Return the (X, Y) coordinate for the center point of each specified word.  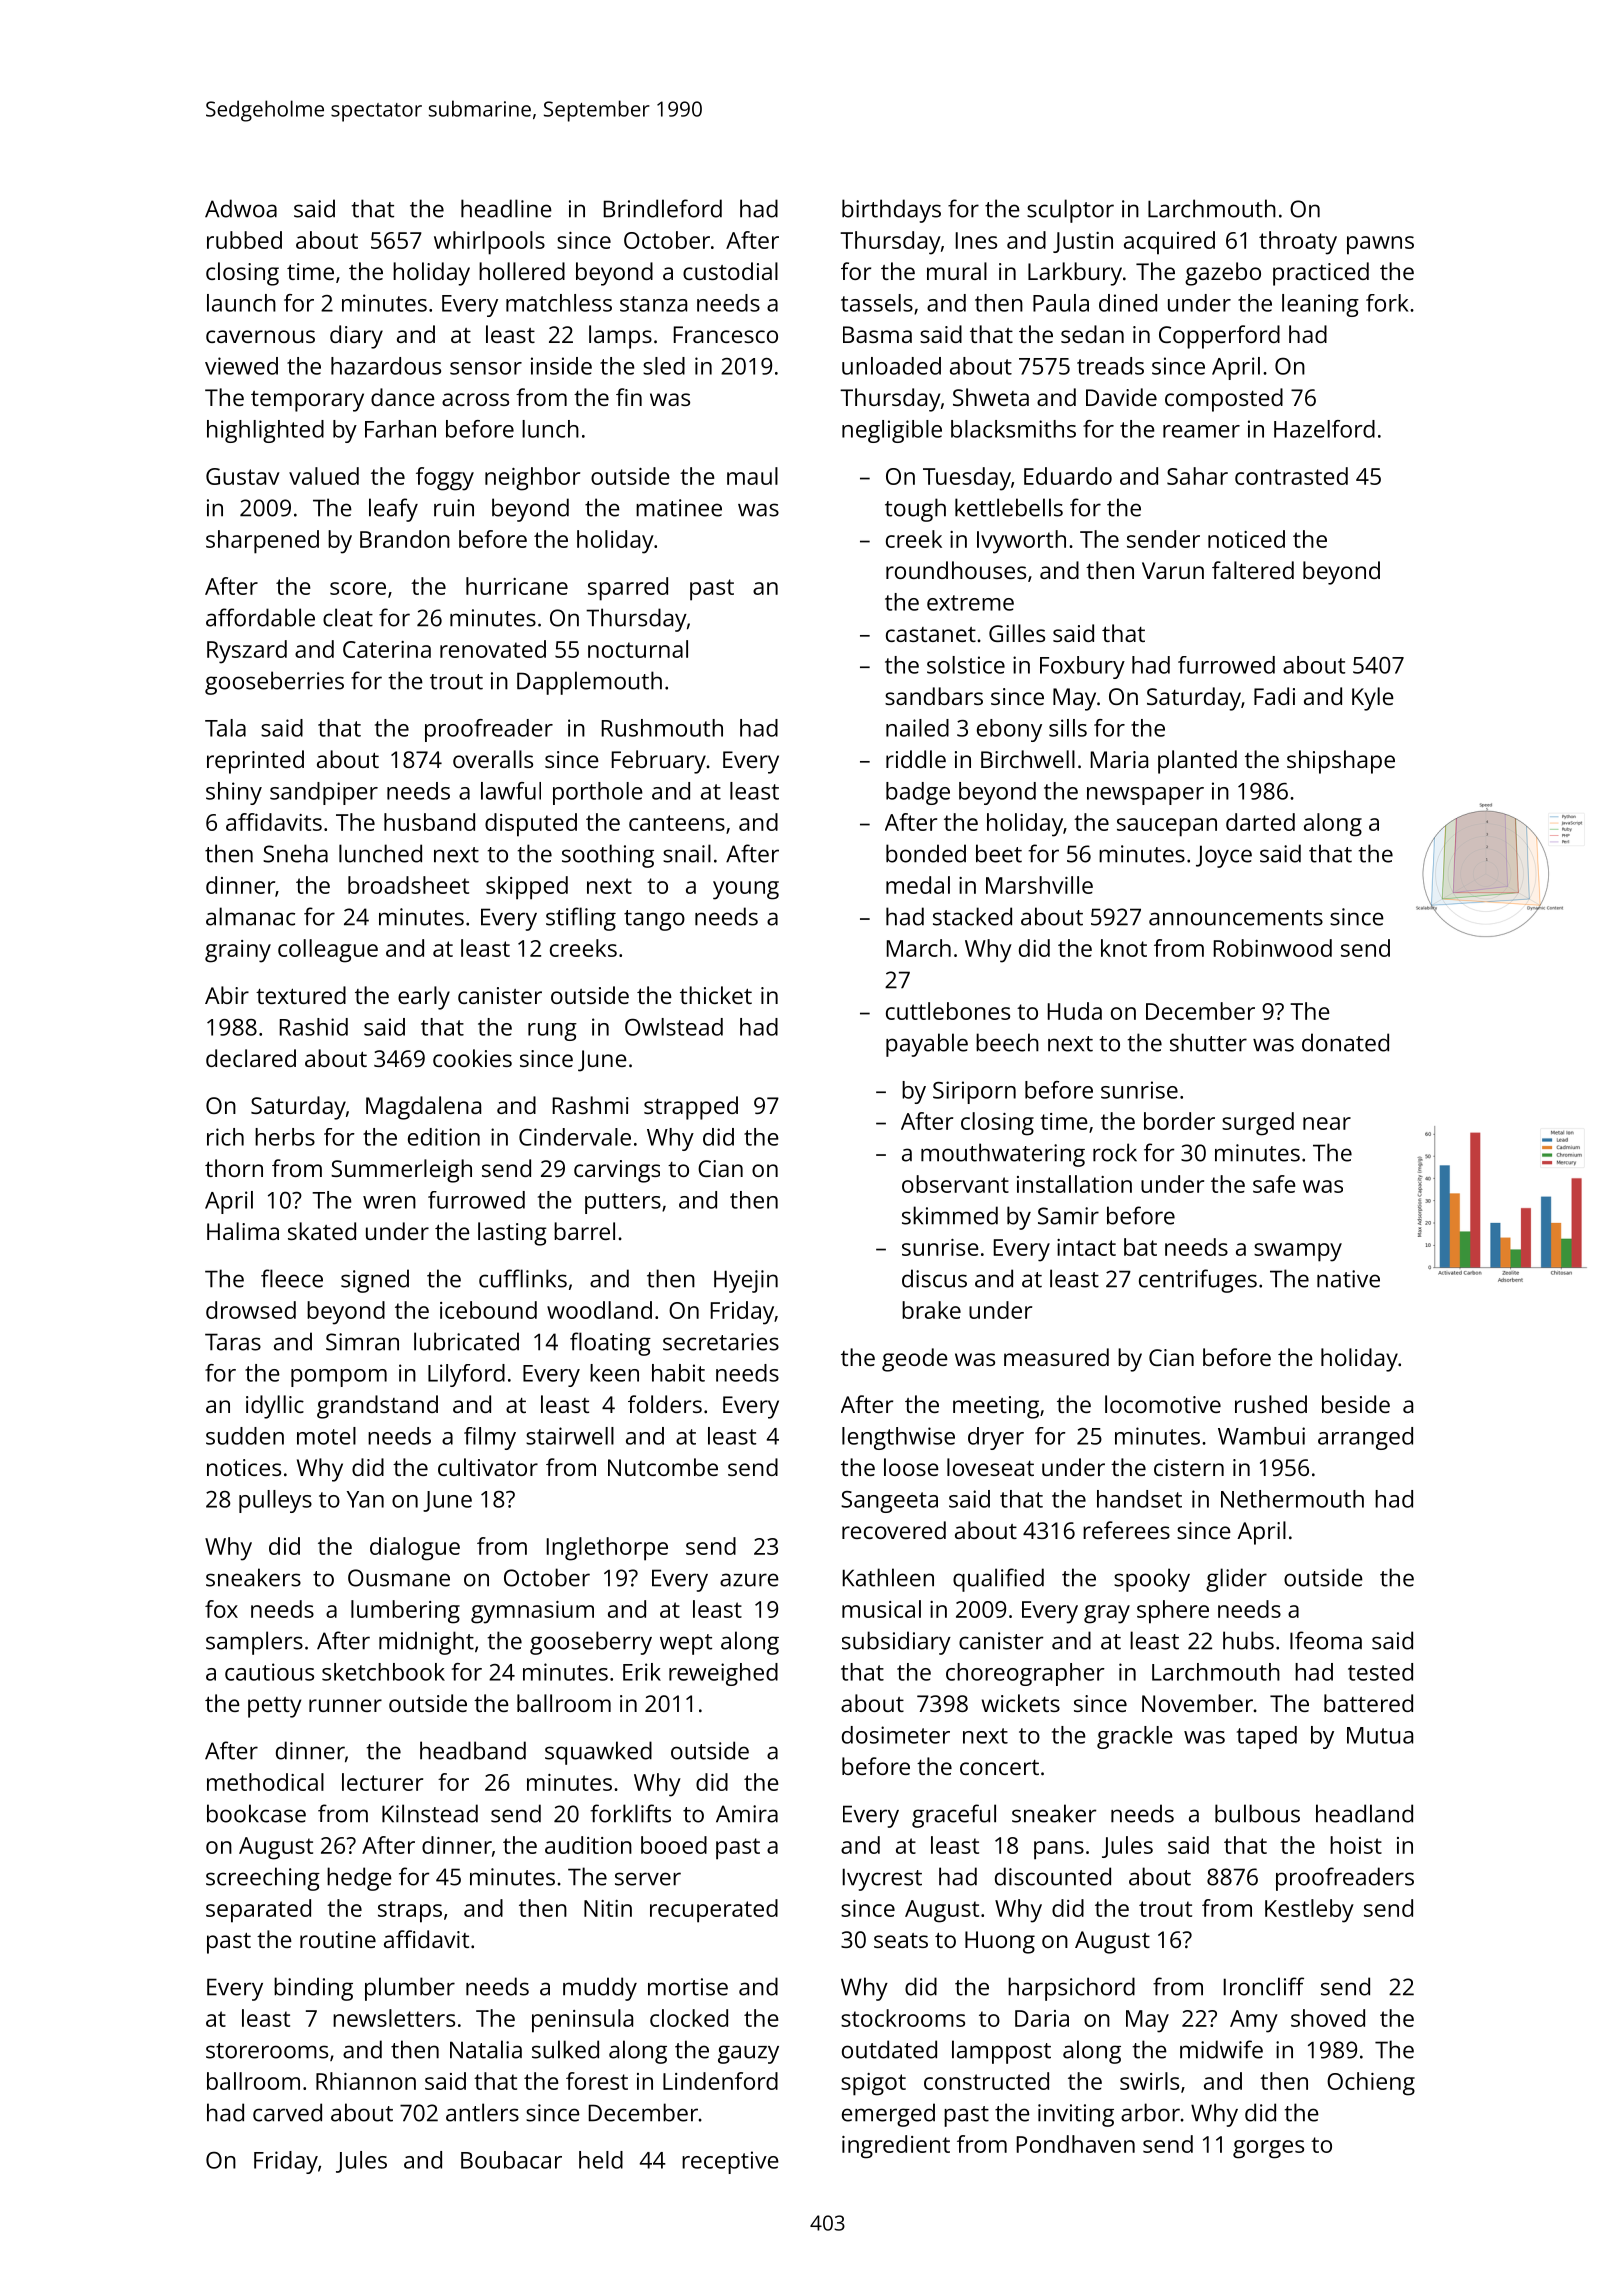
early (424, 998)
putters (623, 1203)
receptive (730, 2162)
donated (1345, 1042)
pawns (1380, 245)
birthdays (891, 211)
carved (287, 2112)
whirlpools (489, 243)
